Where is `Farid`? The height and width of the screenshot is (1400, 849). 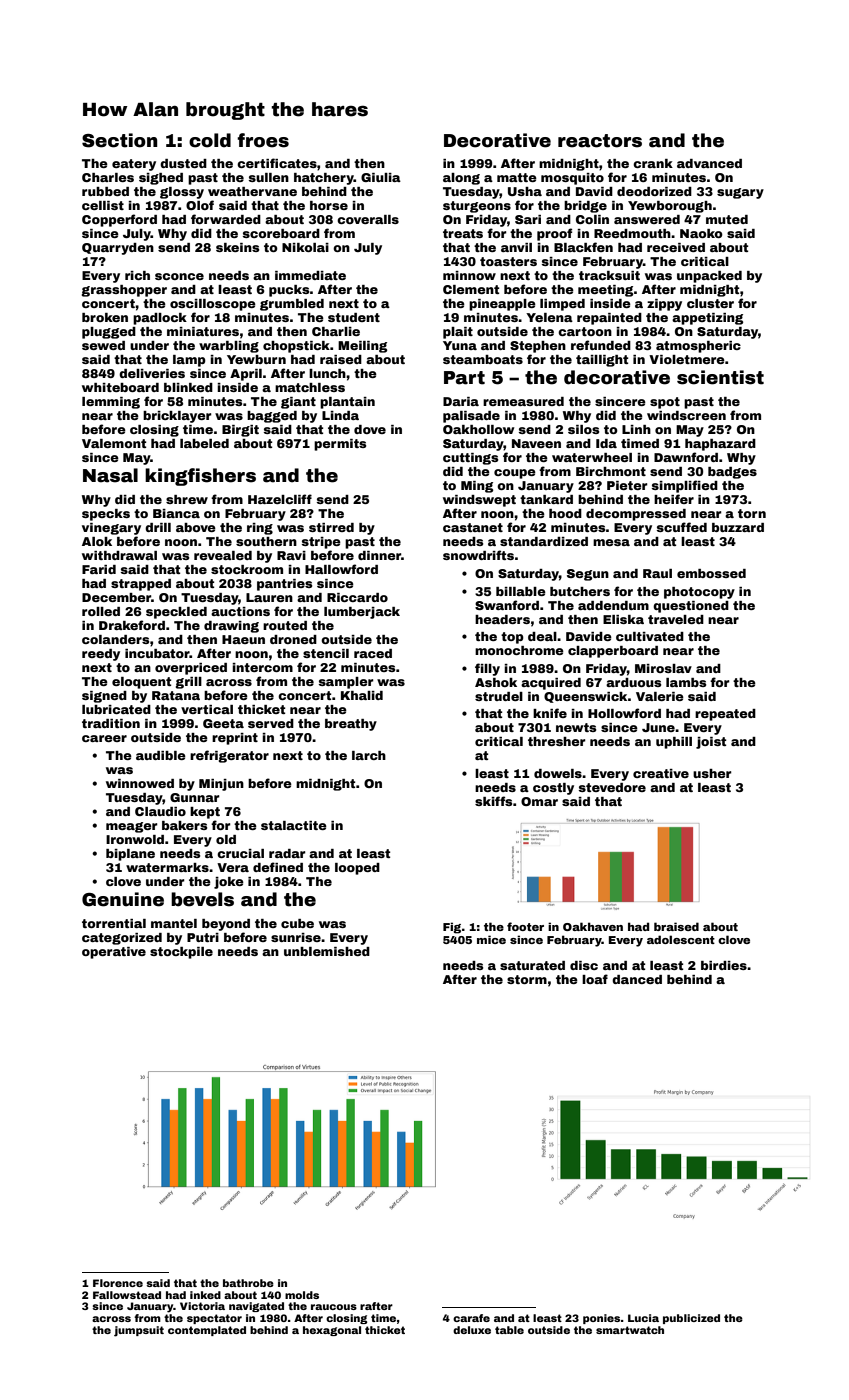
Farid is located at coordinates (99, 569).
